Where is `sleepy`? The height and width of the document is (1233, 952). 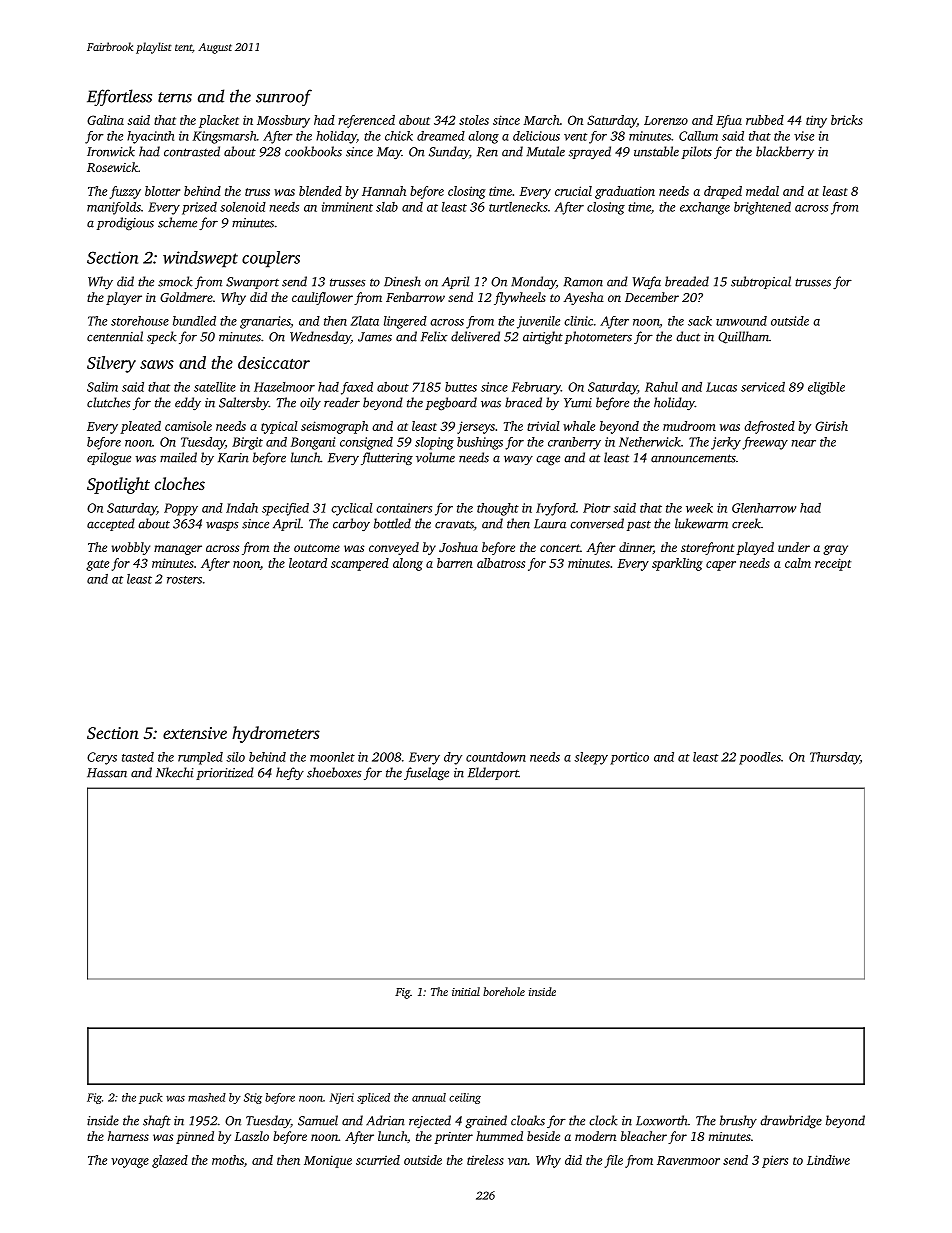 sleepy is located at coordinates (591, 758).
